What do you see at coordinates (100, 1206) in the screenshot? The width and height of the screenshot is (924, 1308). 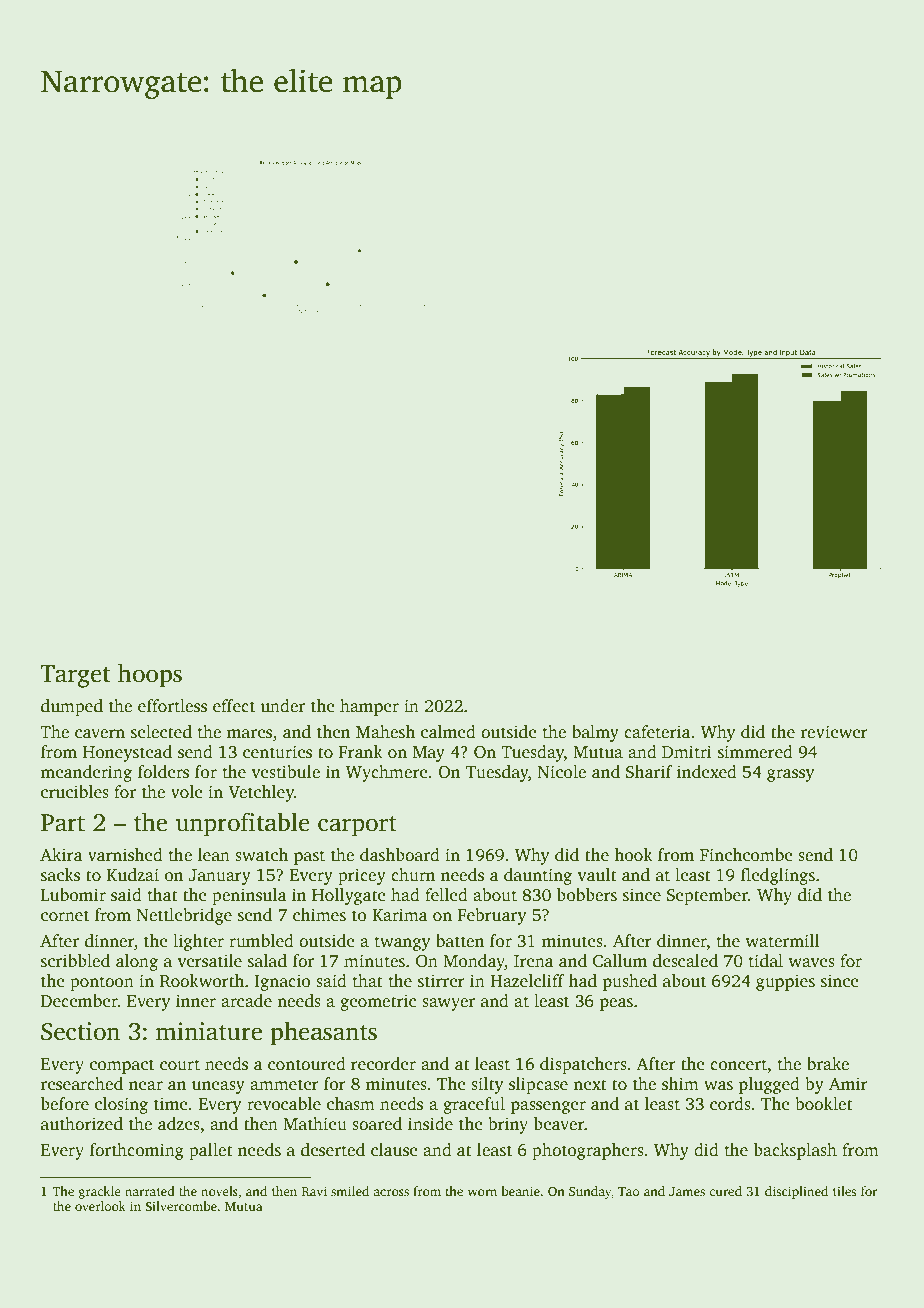 I see `overlook` at bounding box center [100, 1206].
